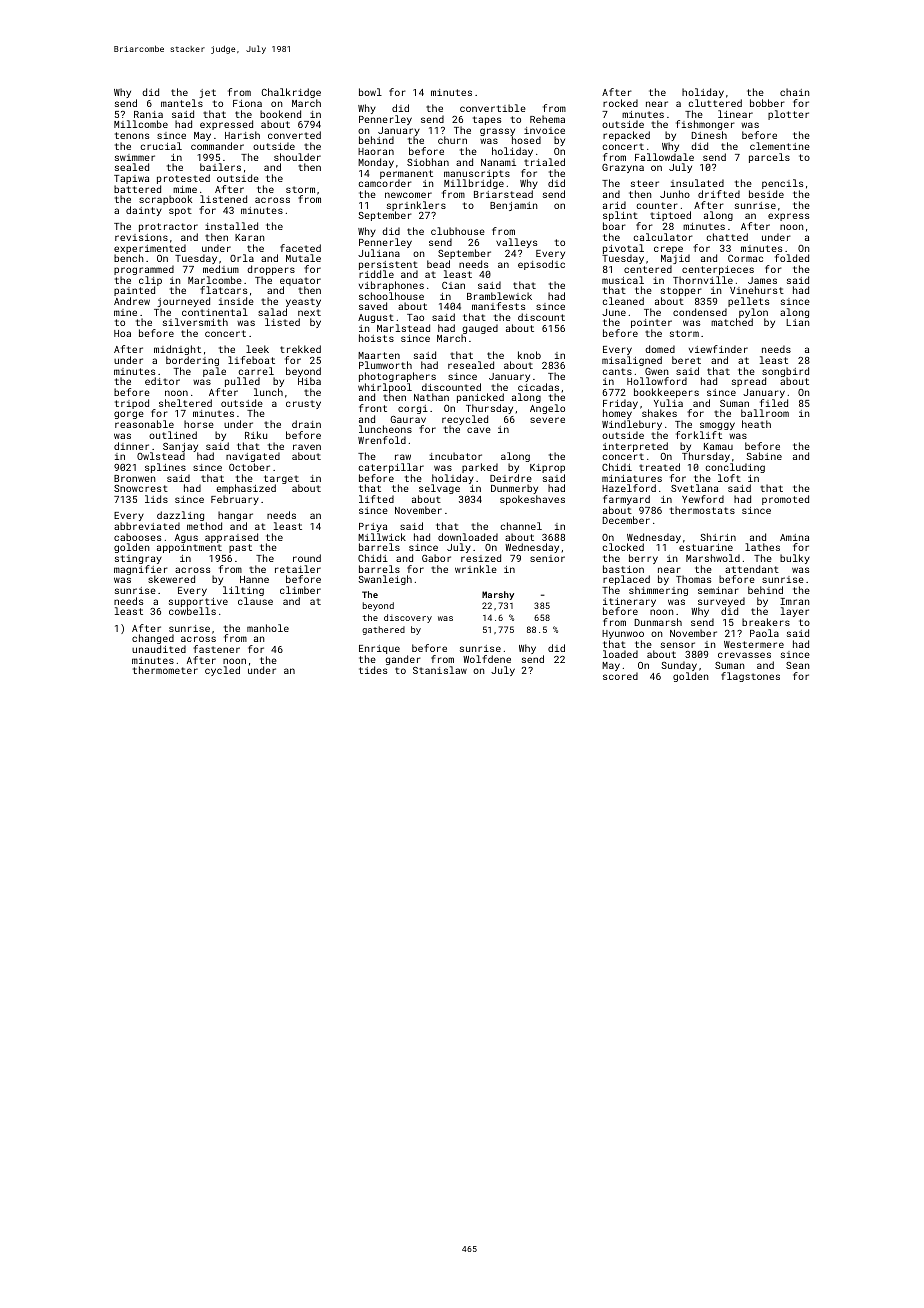 The height and width of the image is (1308, 924). What do you see at coordinates (481, 558) in the image?
I see `resized` at bounding box center [481, 558].
